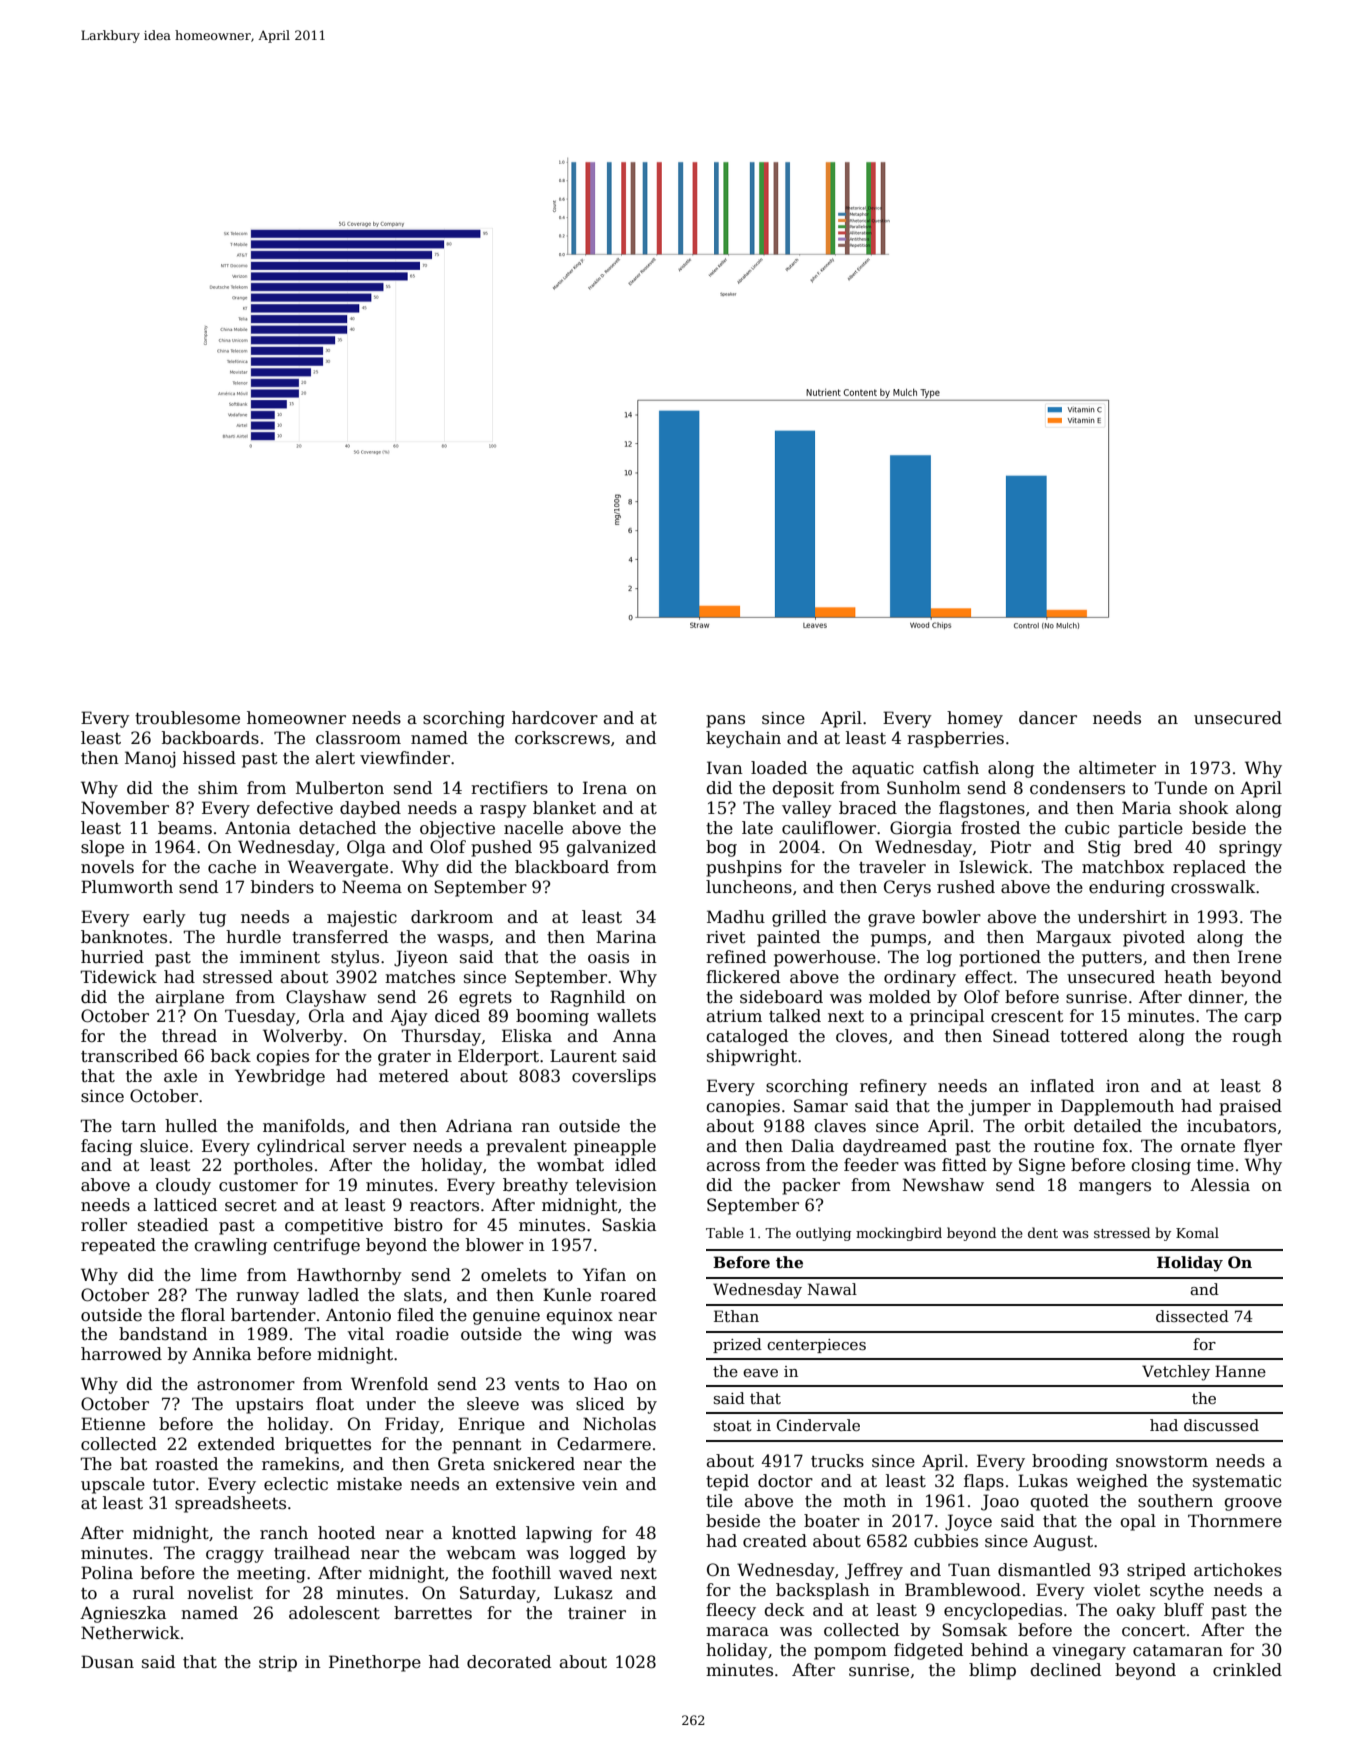 The width and height of the page is (1363, 1764). I want to click on Plumworth, so click(127, 887).
